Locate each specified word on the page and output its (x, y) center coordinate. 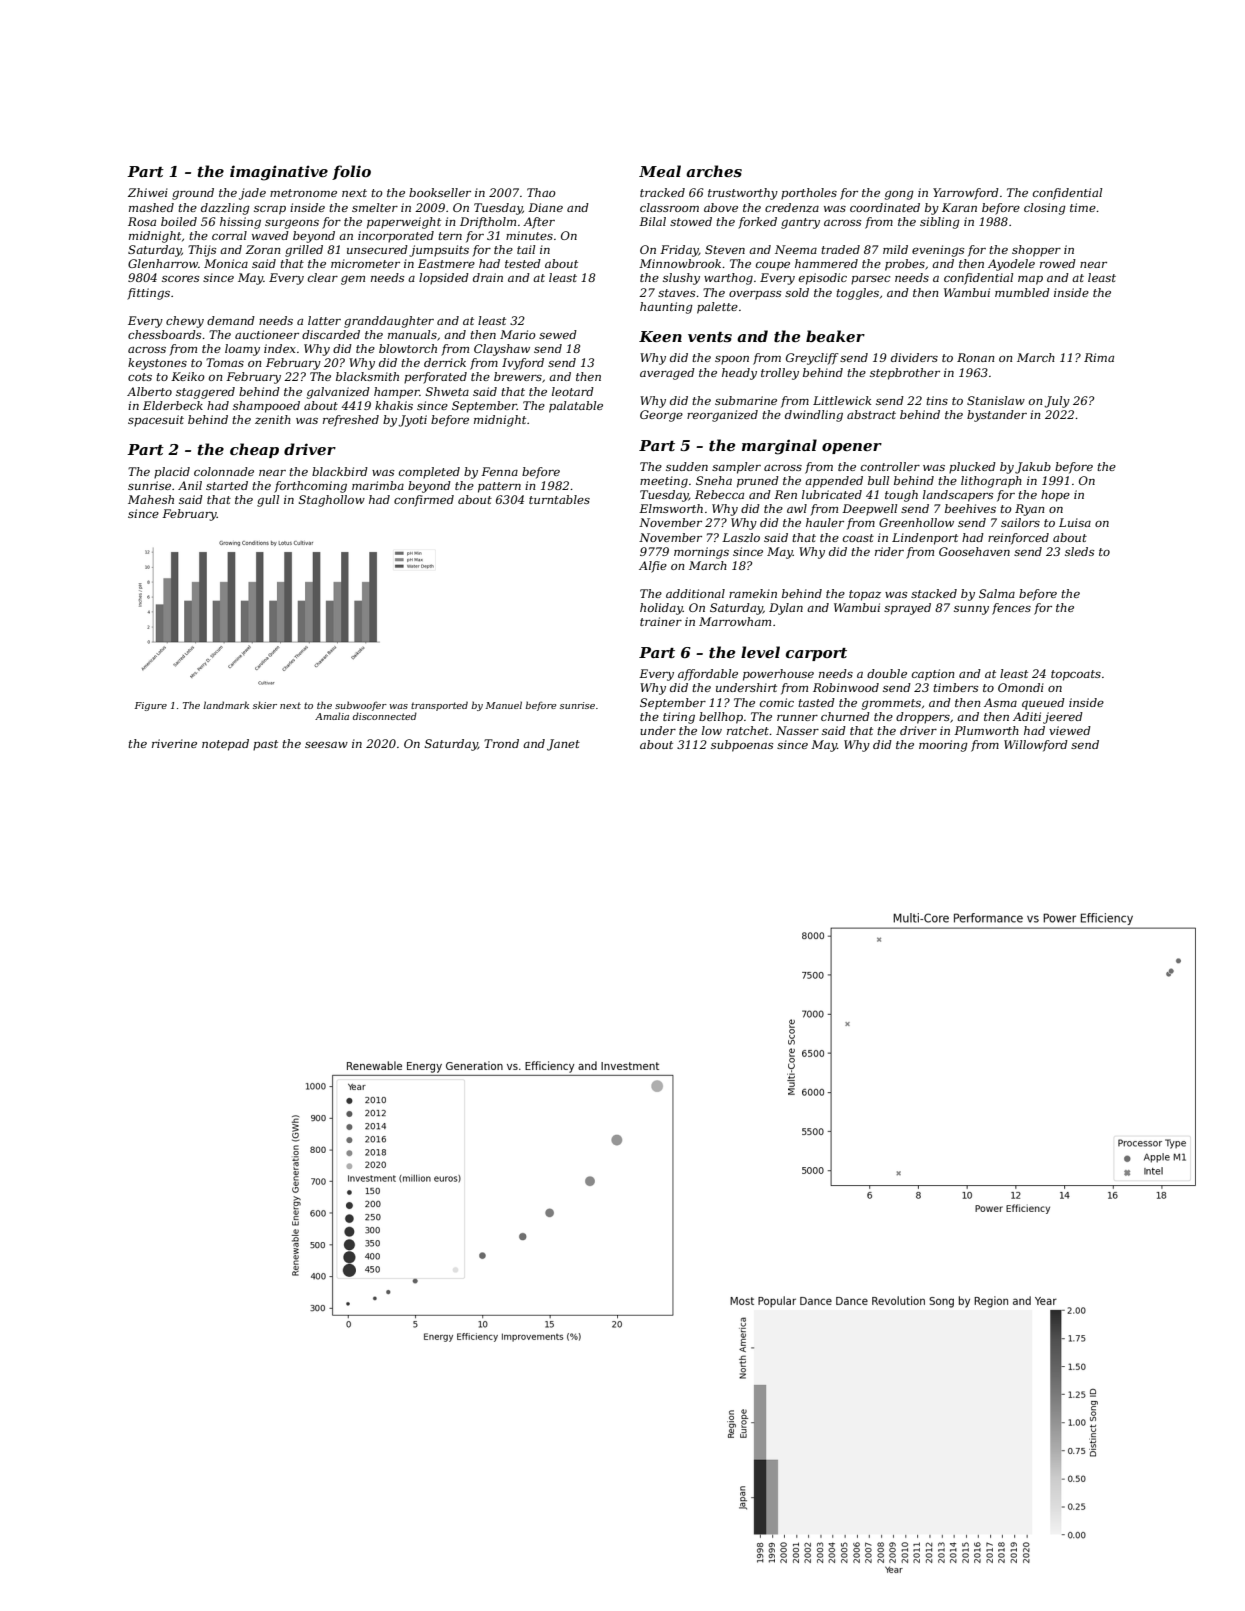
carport (816, 654)
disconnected (385, 716)
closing (1045, 209)
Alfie (653, 567)
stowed (691, 221)
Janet (563, 745)
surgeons (292, 224)
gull (268, 501)
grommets (891, 704)
